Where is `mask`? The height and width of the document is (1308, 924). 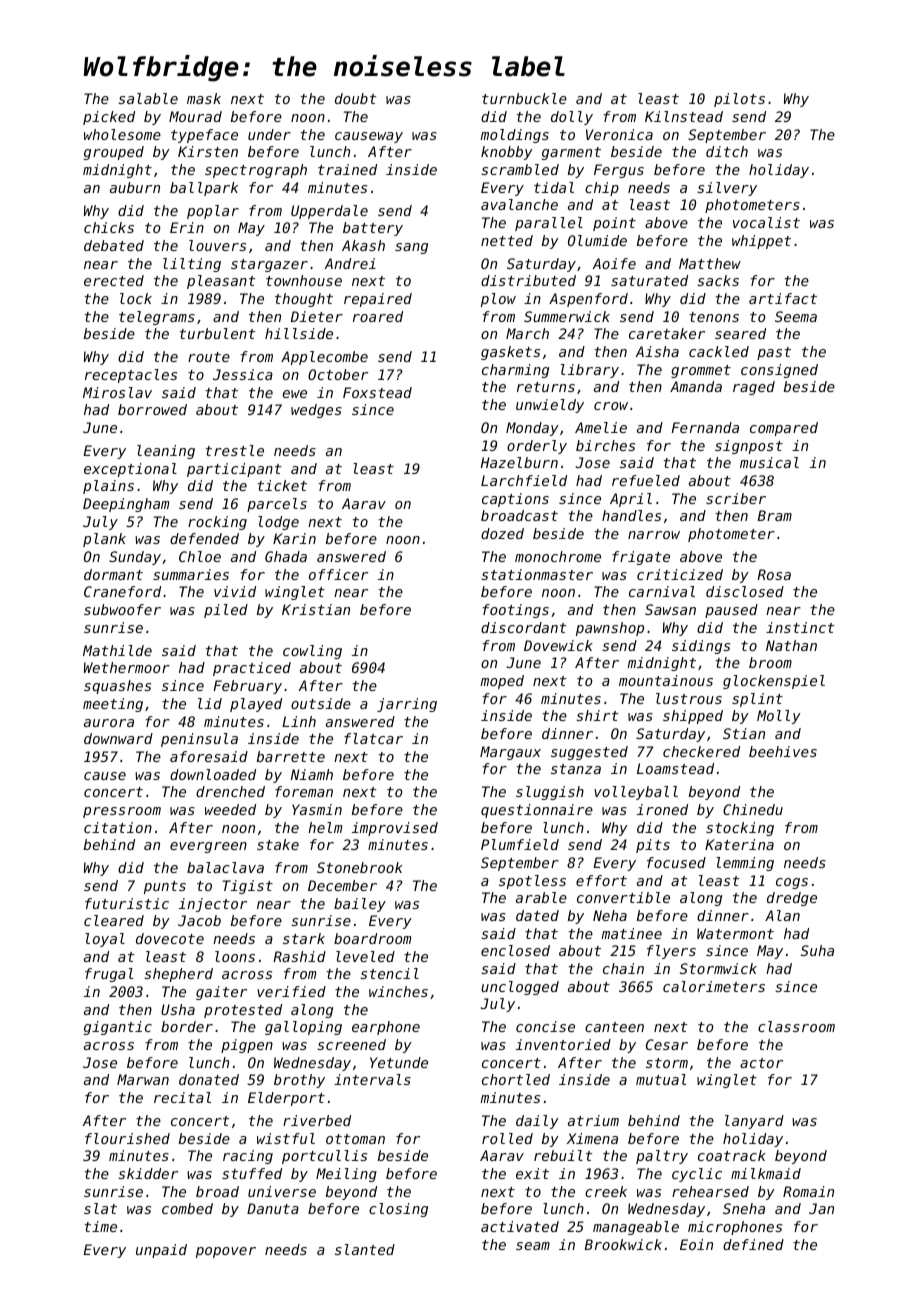 mask is located at coordinates (204, 98).
